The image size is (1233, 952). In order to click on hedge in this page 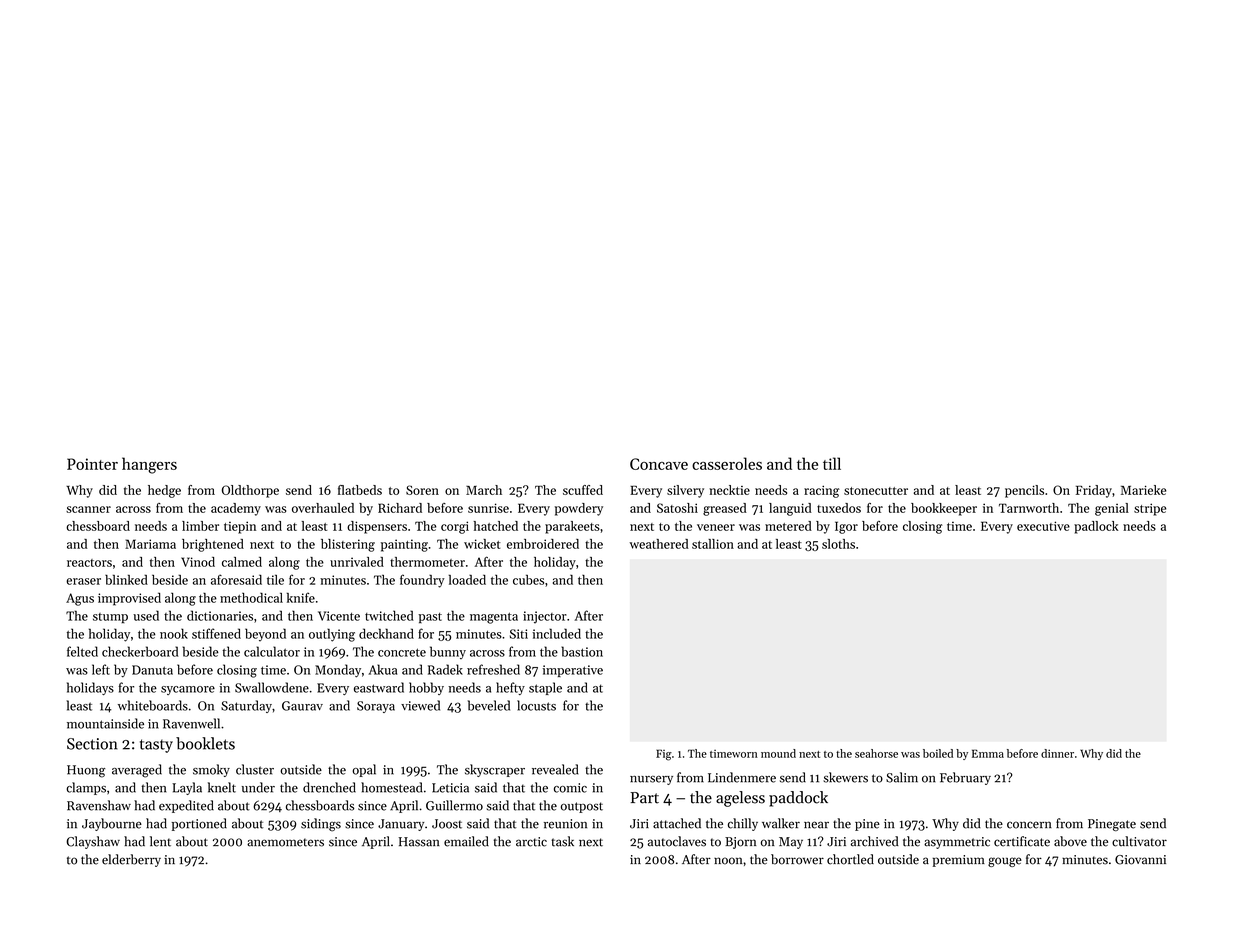, I will do `click(164, 491)`.
